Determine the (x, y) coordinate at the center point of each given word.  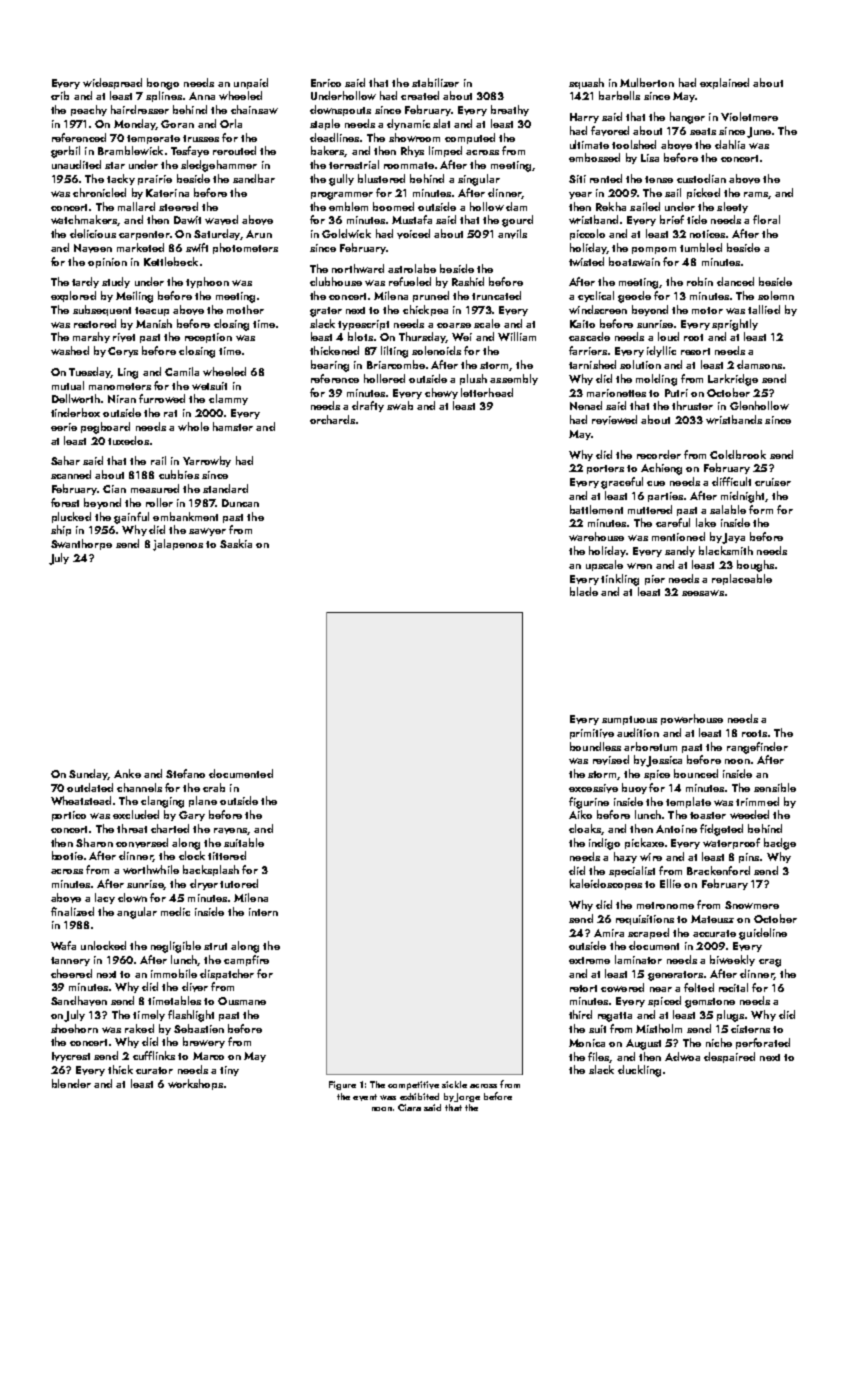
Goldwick (346, 233)
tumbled (701, 247)
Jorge (467, 1097)
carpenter (144, 235)
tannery (70, 961)
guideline (763, 934)
